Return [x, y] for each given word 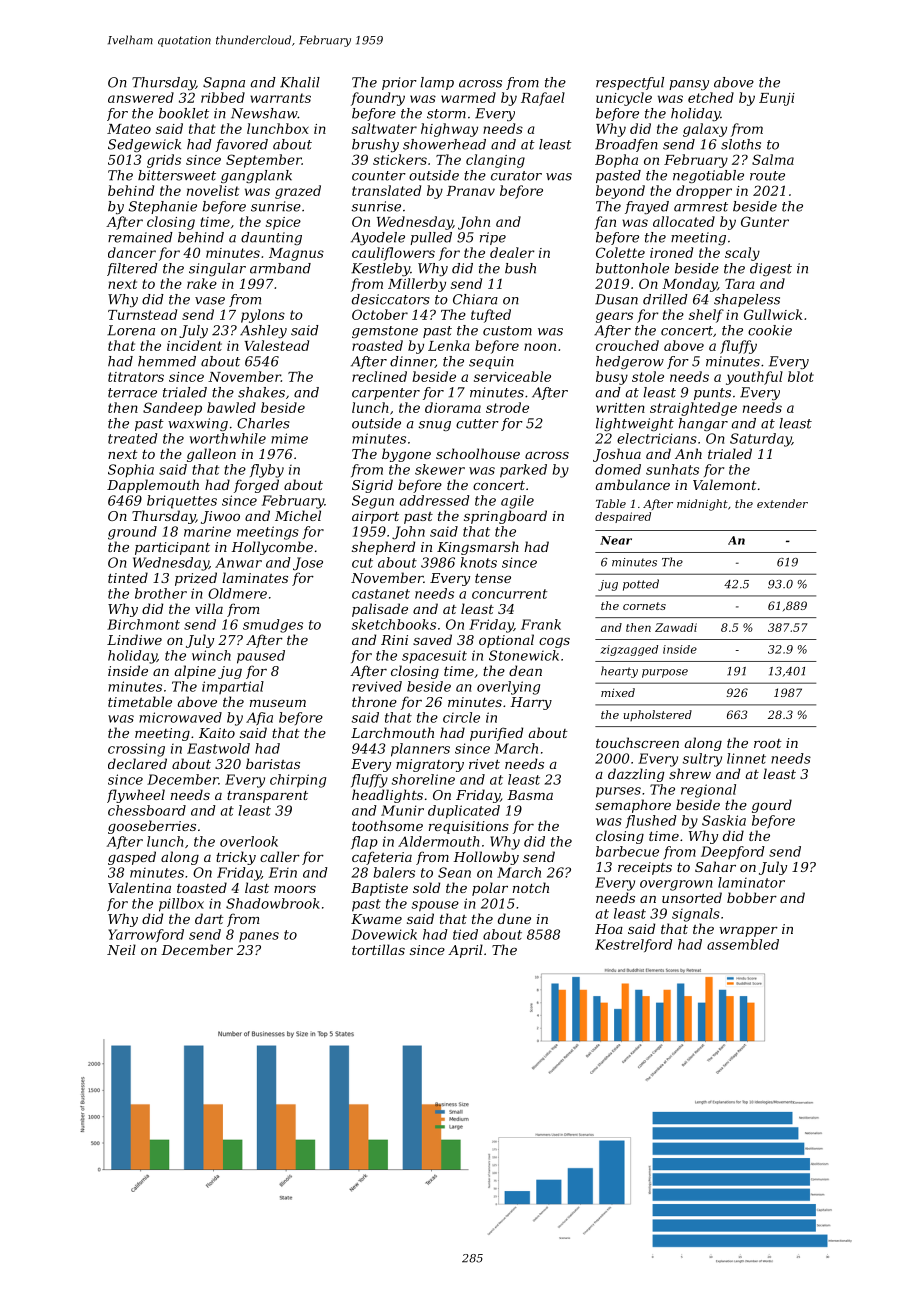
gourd [772, 806]
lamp [437, 83]
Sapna [224, 83]
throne [374, 701]
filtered [132, 269]
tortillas [378, 949]
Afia [259, 718]
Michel [298, 515]
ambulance [633, 484]
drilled [665, 299]
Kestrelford [634, 945]
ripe [493, 238]
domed [618, 469]
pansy [689, 85]
